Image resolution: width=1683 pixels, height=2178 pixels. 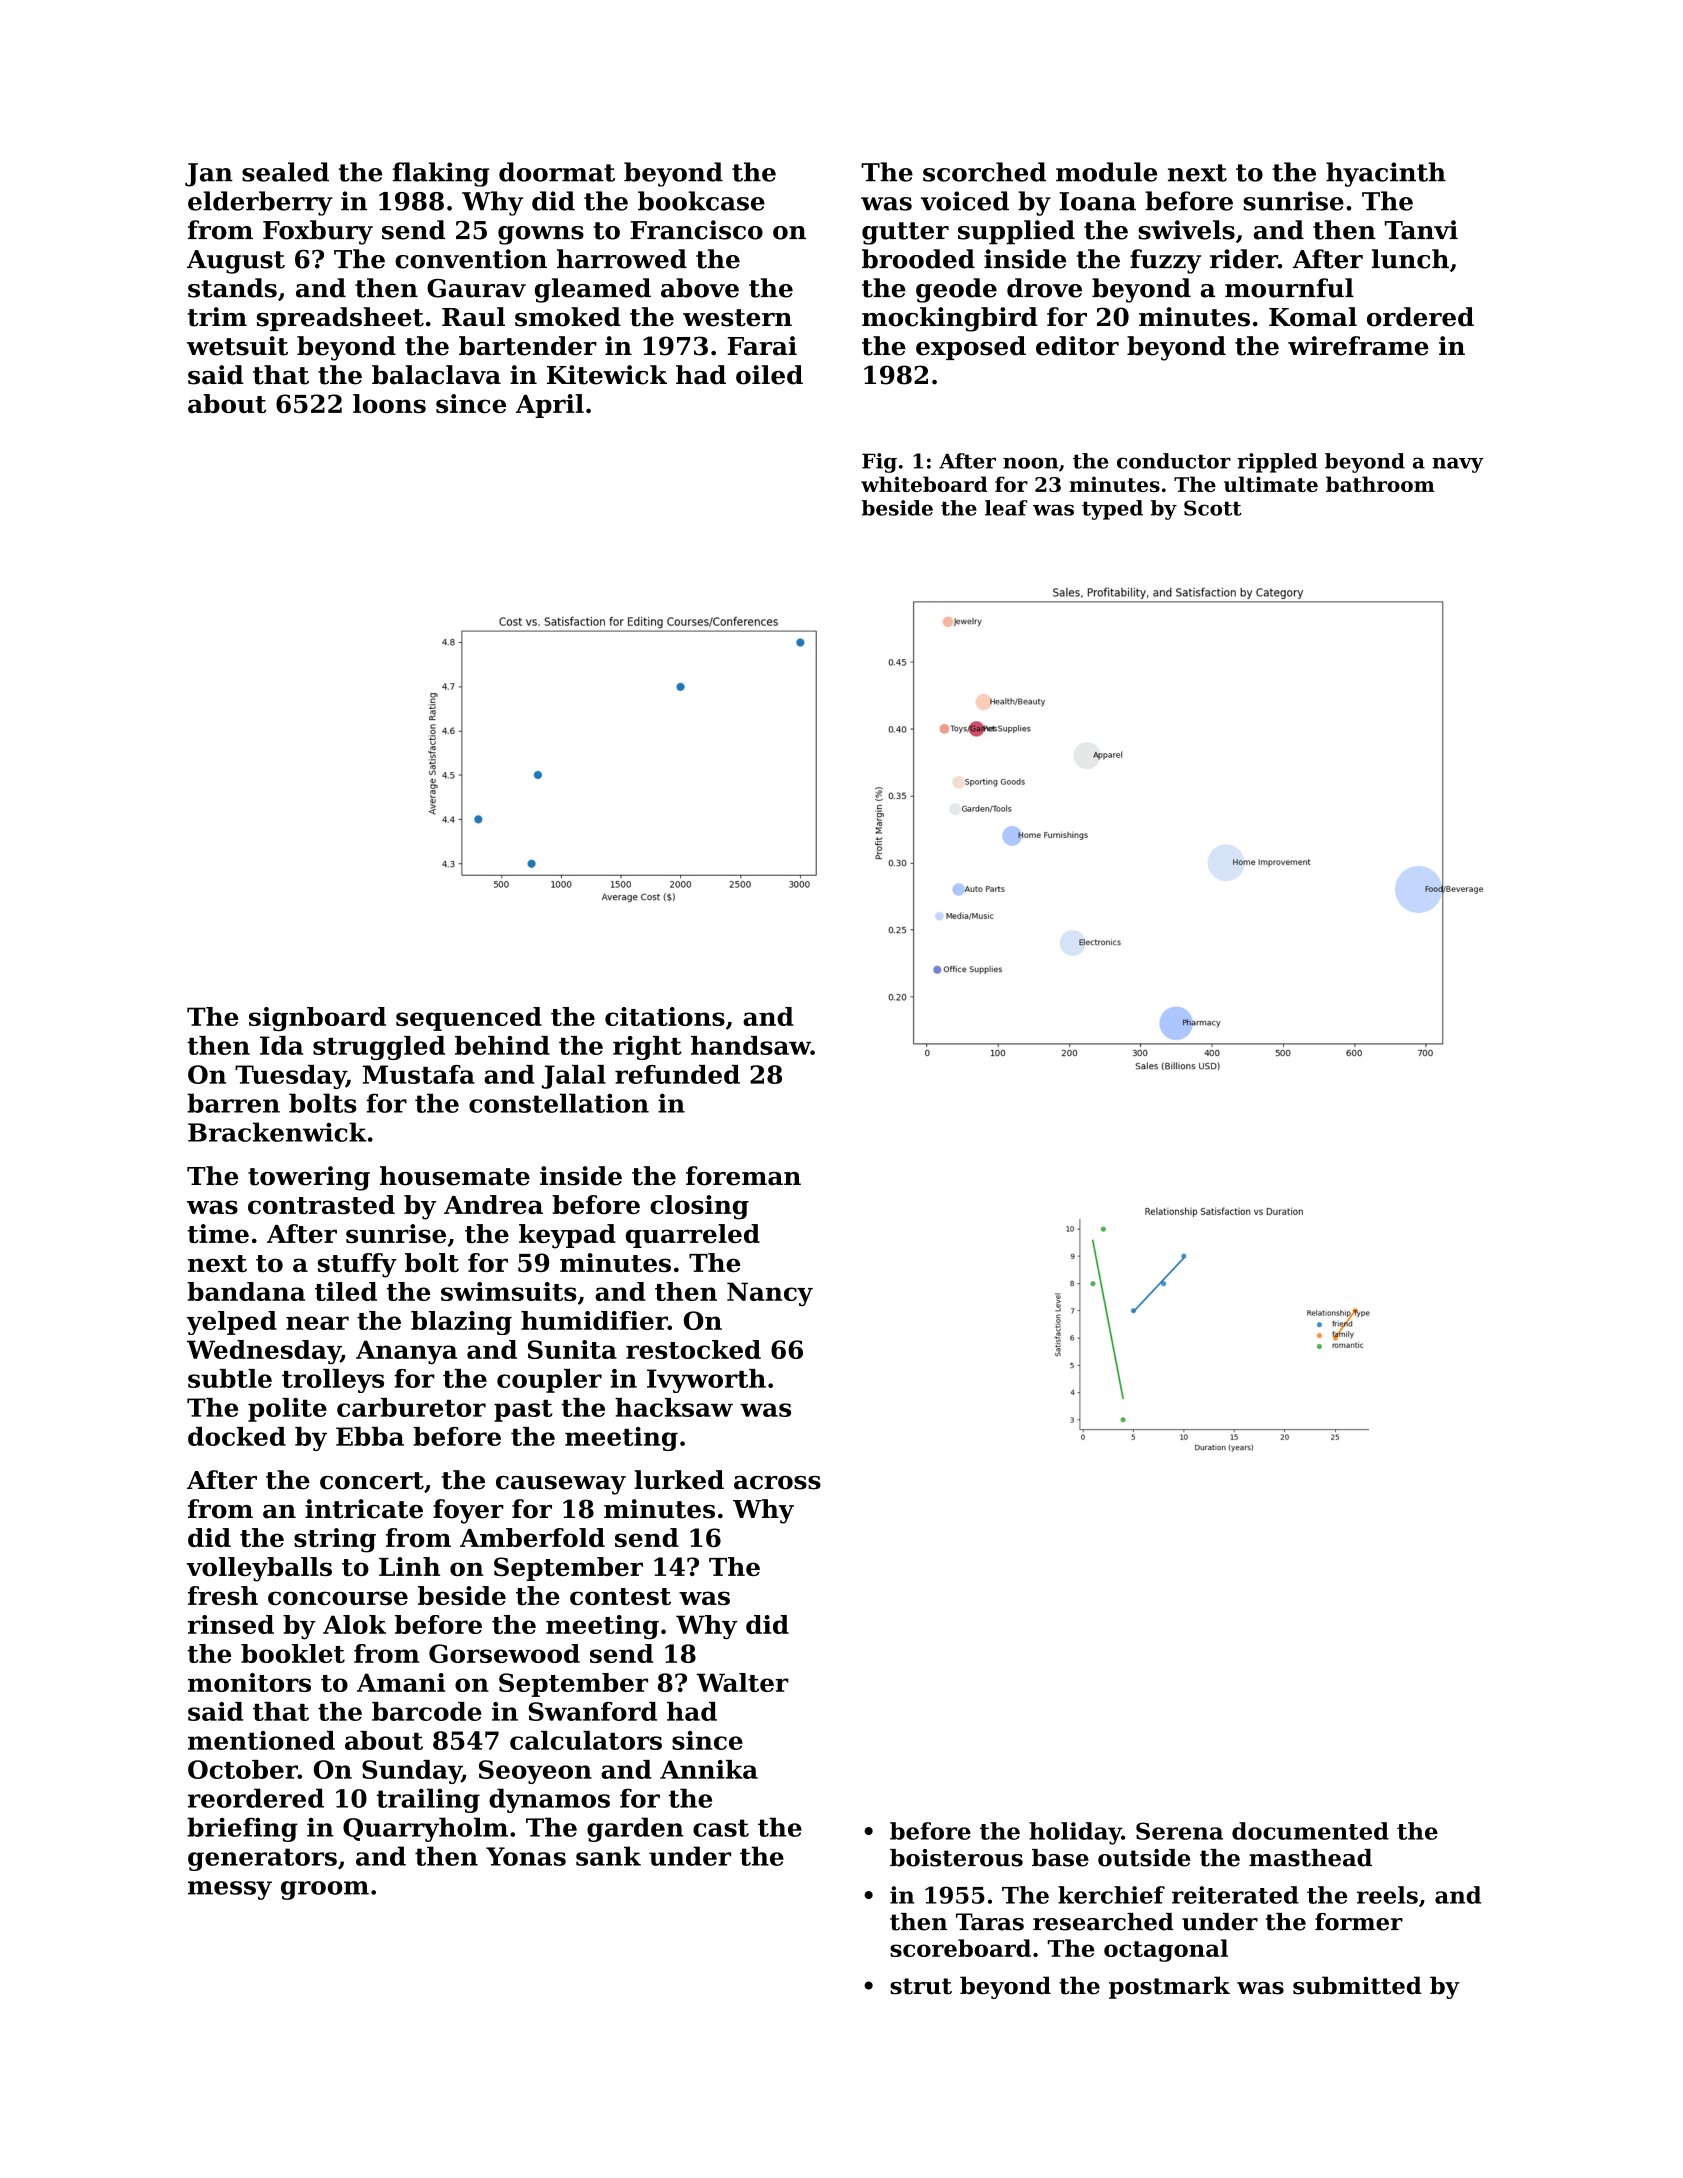 I want to click on gutter, so click(x=905, y=233).
